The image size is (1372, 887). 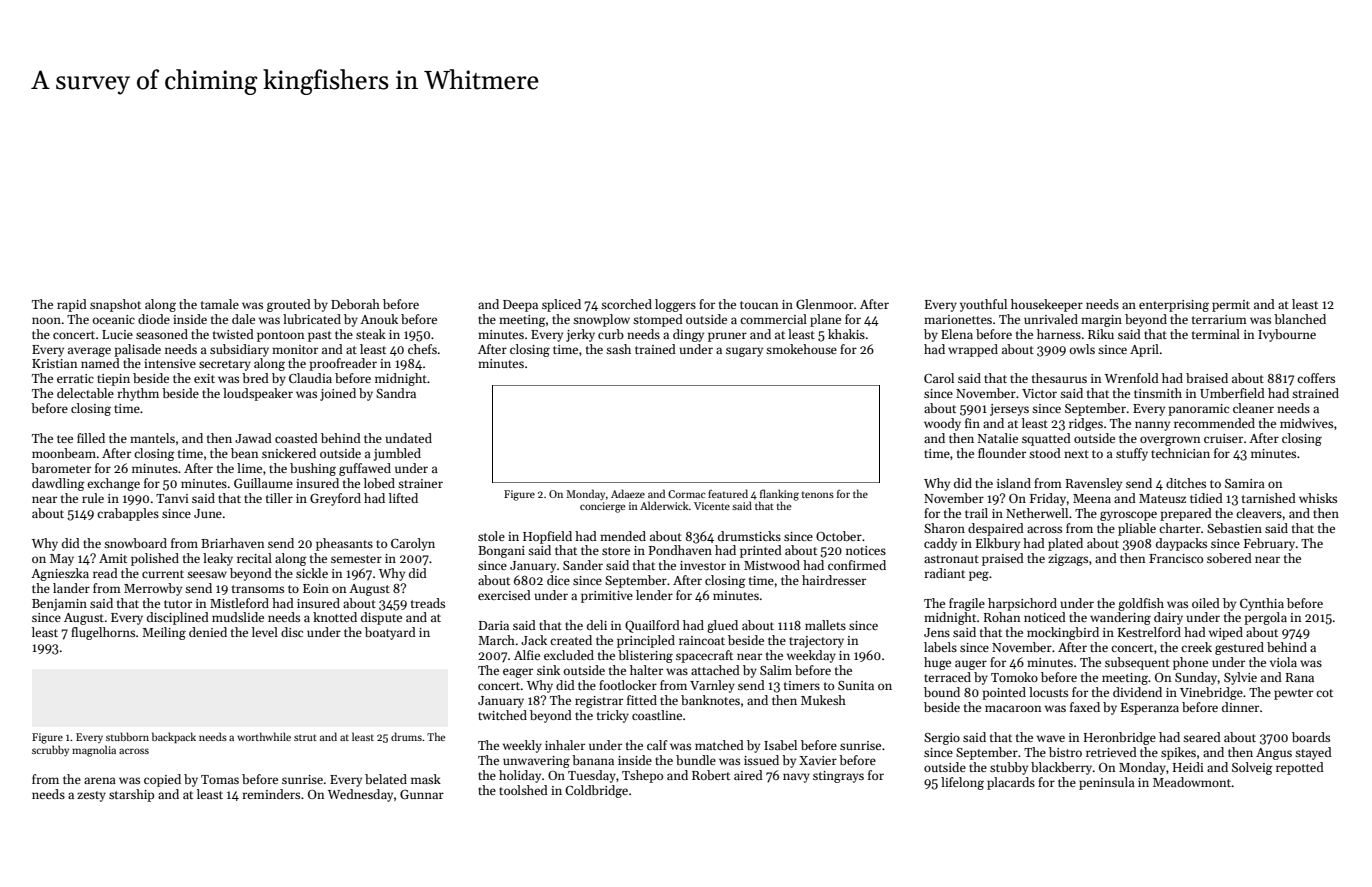 I want to click on praised, so click(x=1003, y=559).
